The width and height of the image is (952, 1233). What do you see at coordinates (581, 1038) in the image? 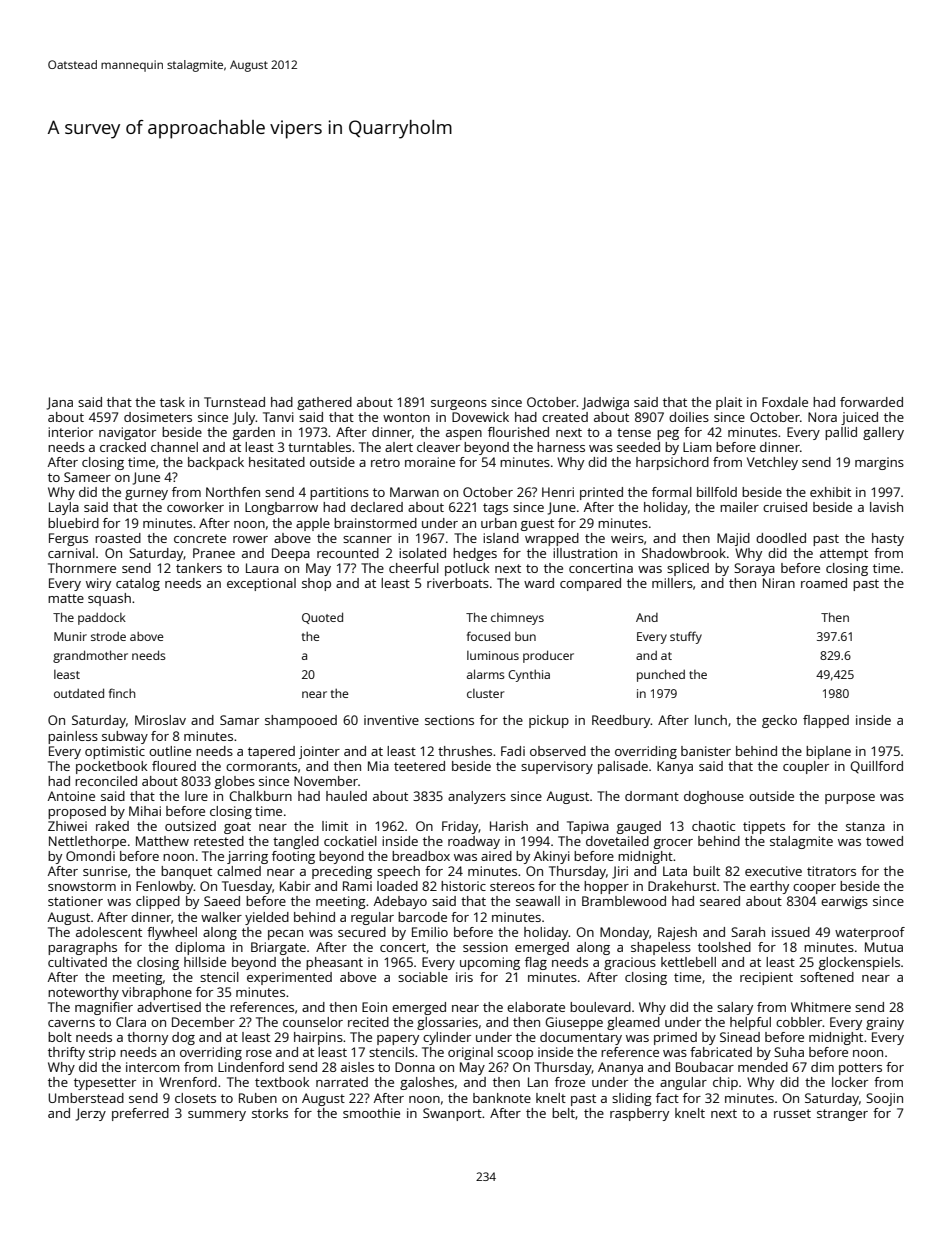
I see `documentary` at bounding box center [581, 1038].
